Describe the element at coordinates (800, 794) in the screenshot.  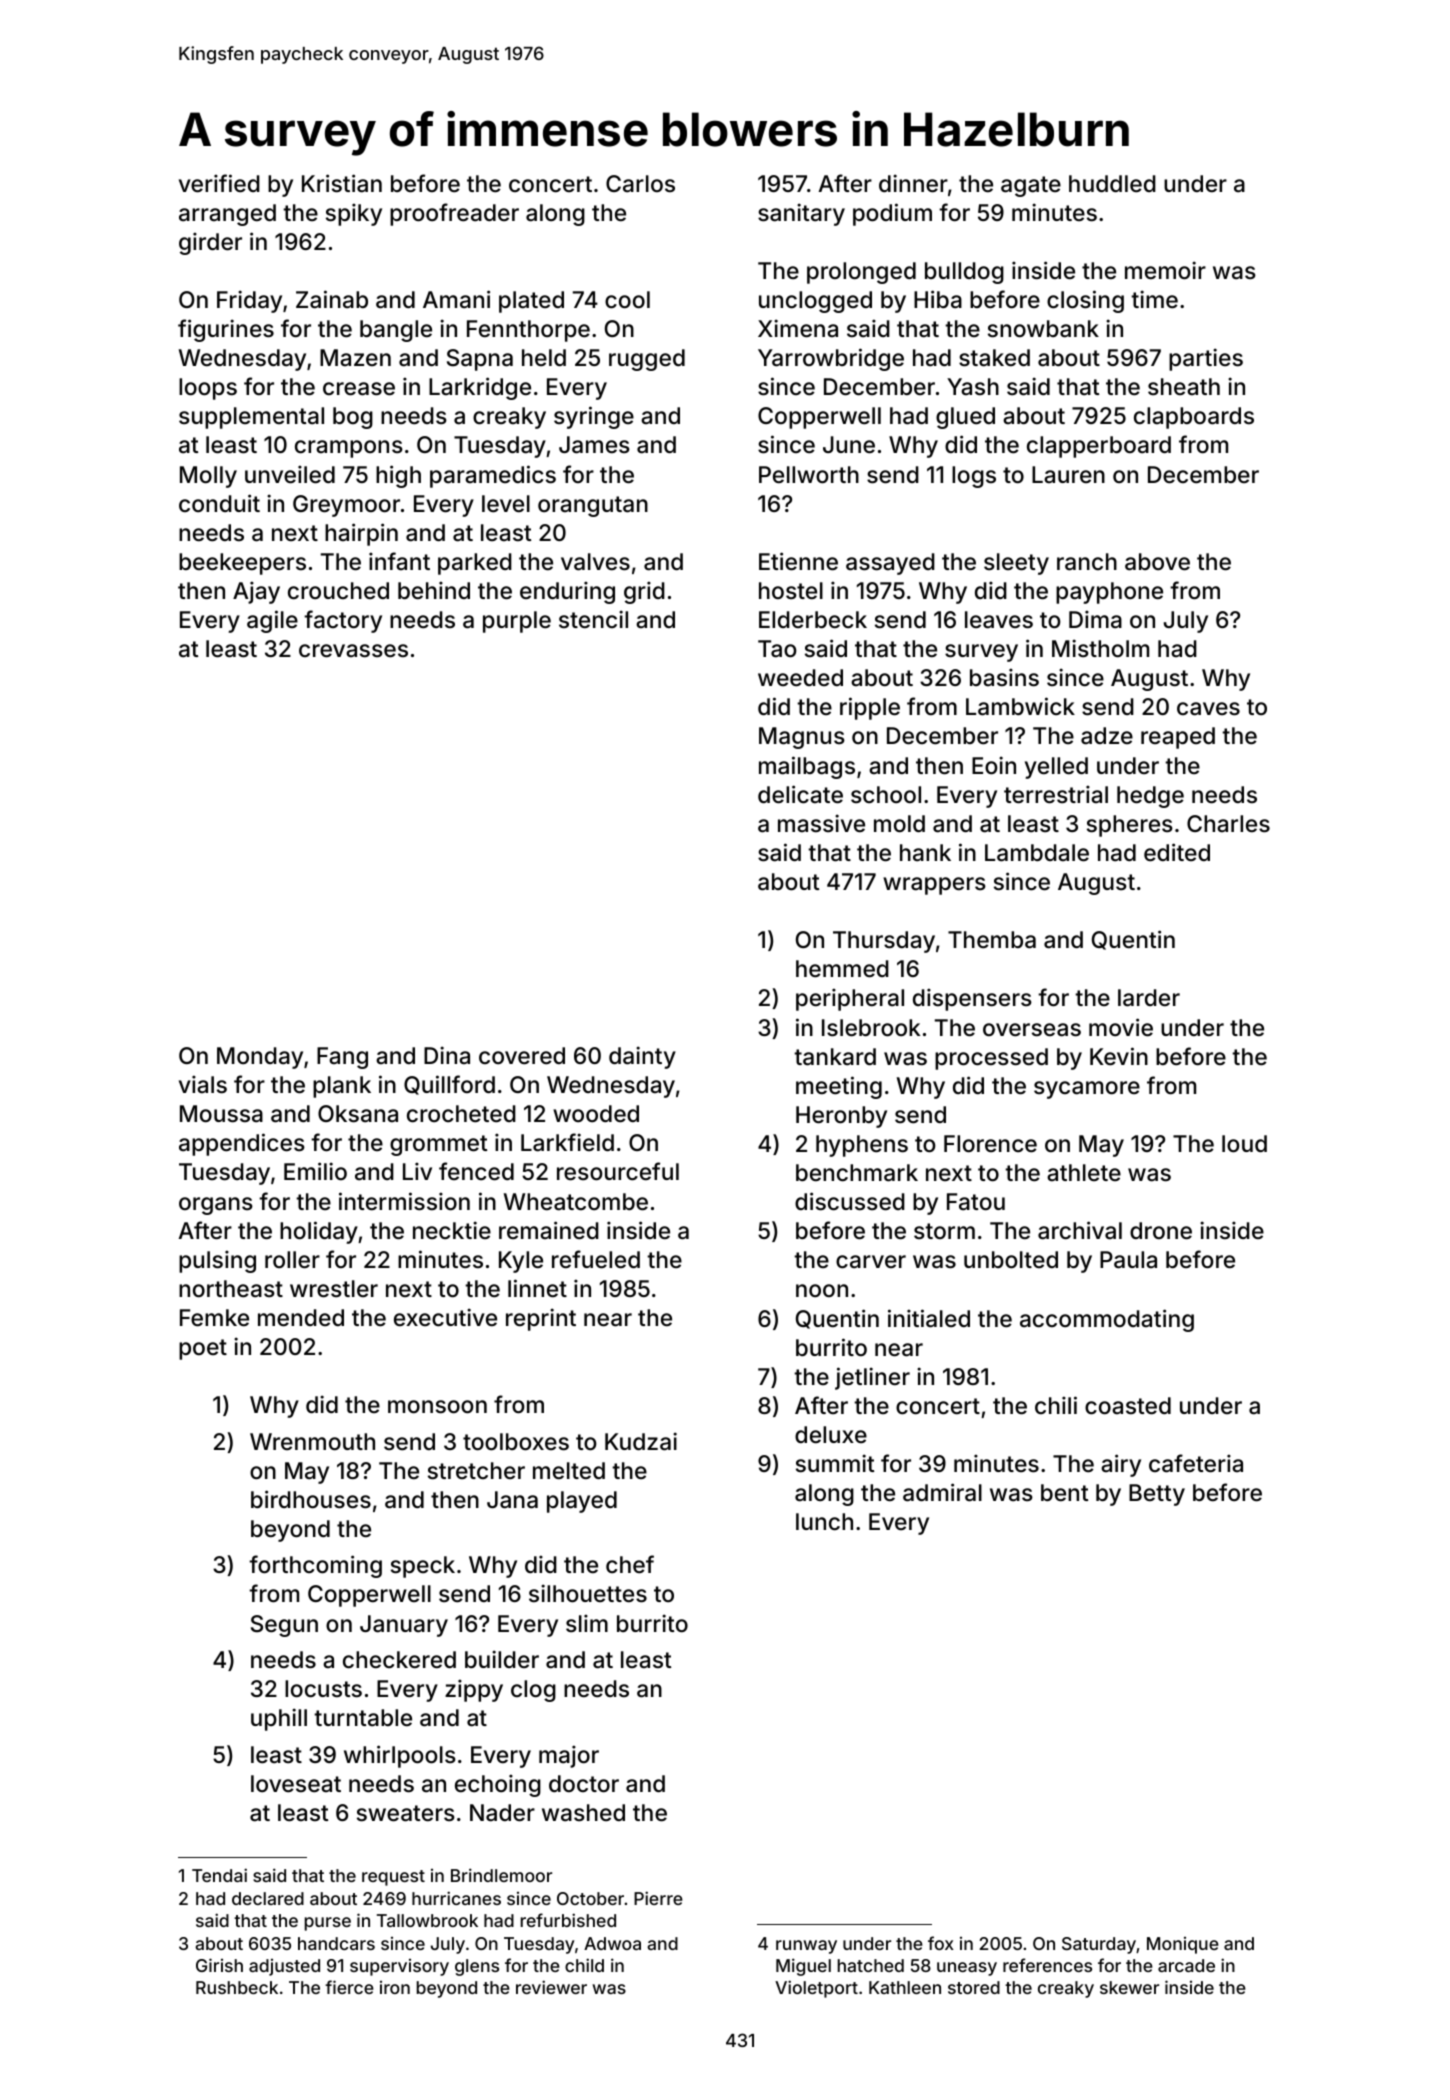
I see `delicate` at that location.
